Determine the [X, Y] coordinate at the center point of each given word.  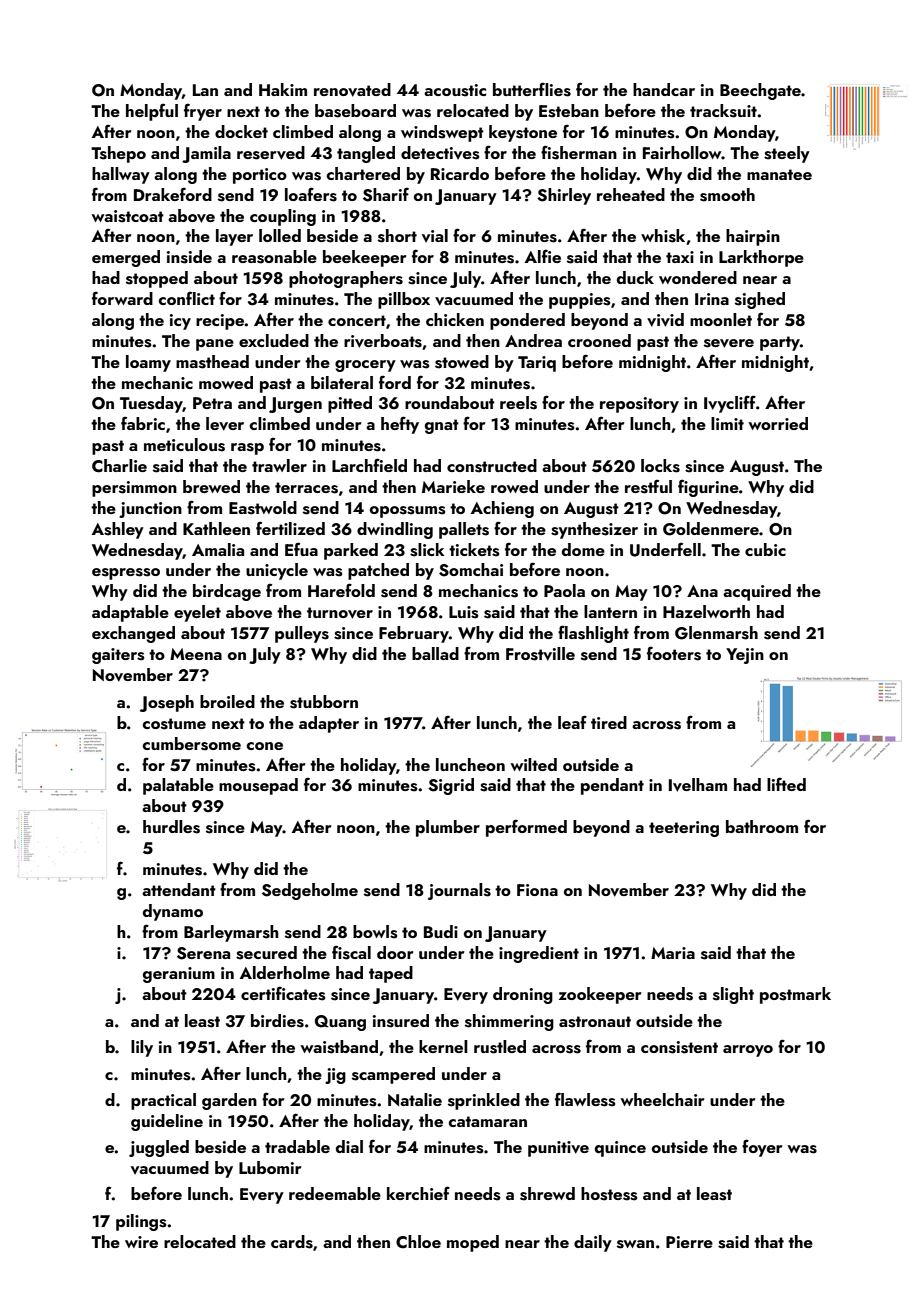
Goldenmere [711, 529]
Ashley [118, 530]
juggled [159, 1148]
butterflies [532, 89]
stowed [462, 362]
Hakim [283, 89]
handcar [664, 89]
